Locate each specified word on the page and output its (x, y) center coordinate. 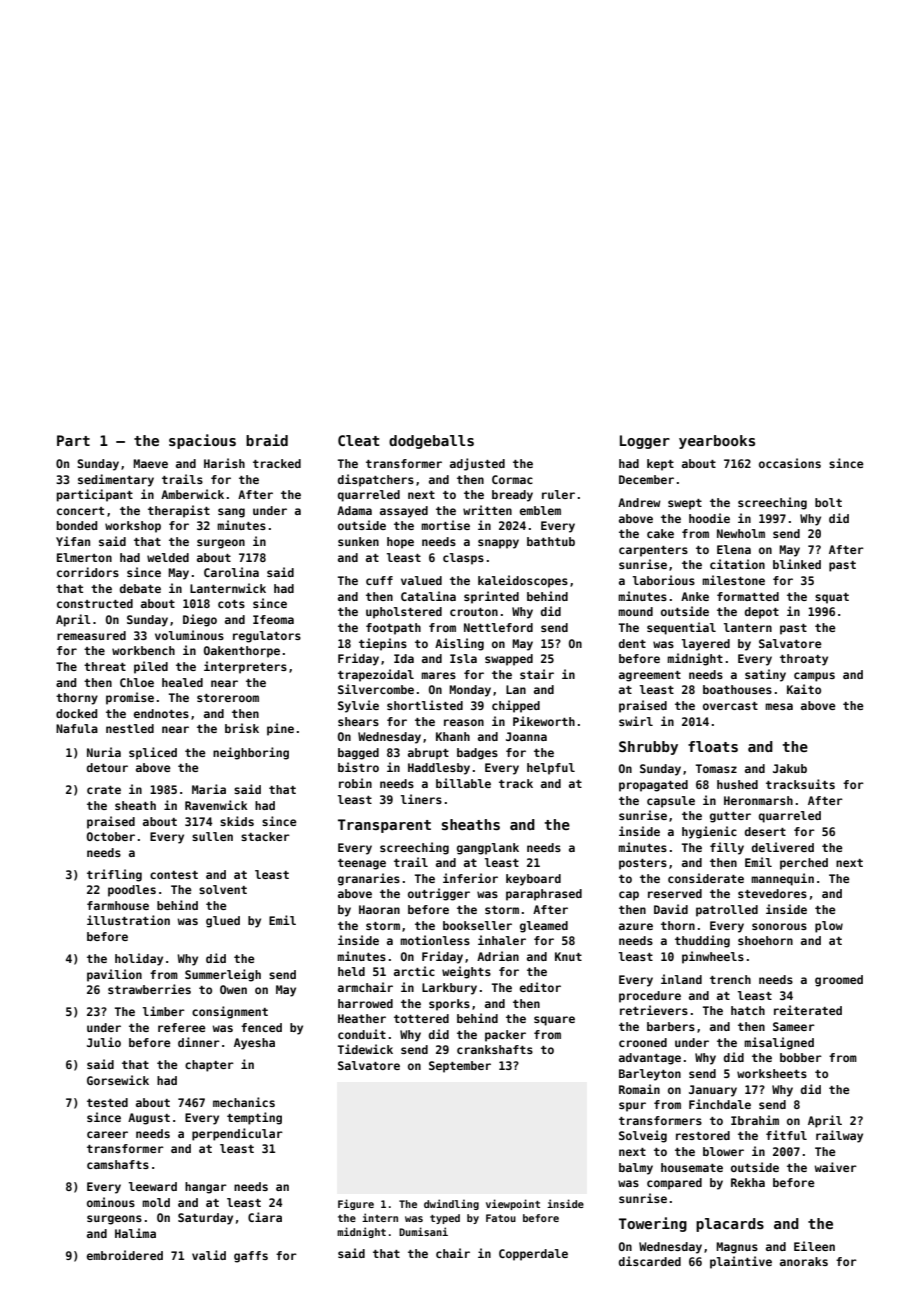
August (149, 1119)
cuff (379, 580)
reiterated (808, 1010)
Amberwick (192, 494)
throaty (804, 660)
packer (505, 1036)
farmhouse (118, 905)
